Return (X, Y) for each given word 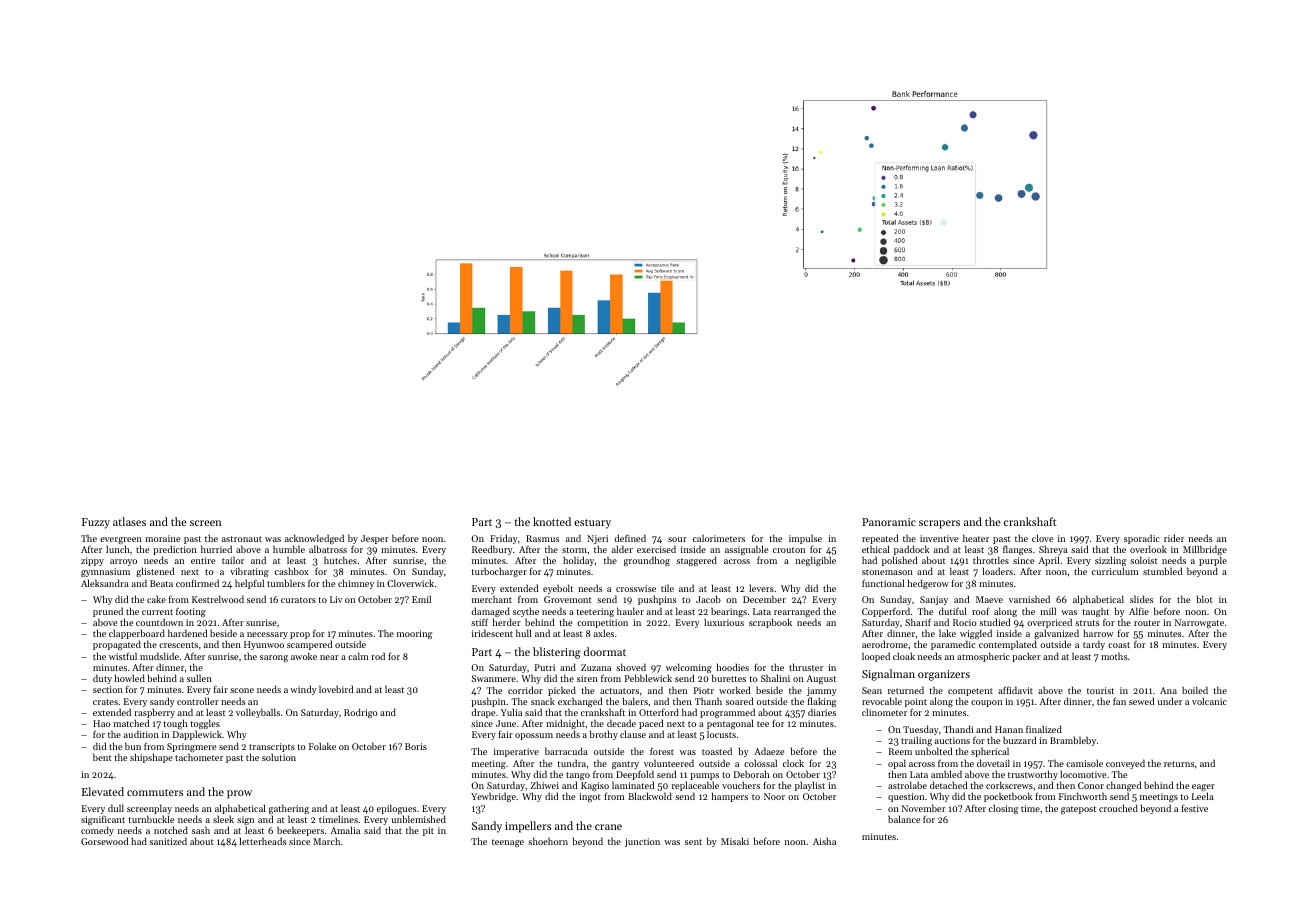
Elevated (103, 791)
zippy (92, 561)
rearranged (797, 612)
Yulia (511, 712)
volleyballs (258, 713)
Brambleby (1073, 741)
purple (1213, 562)
